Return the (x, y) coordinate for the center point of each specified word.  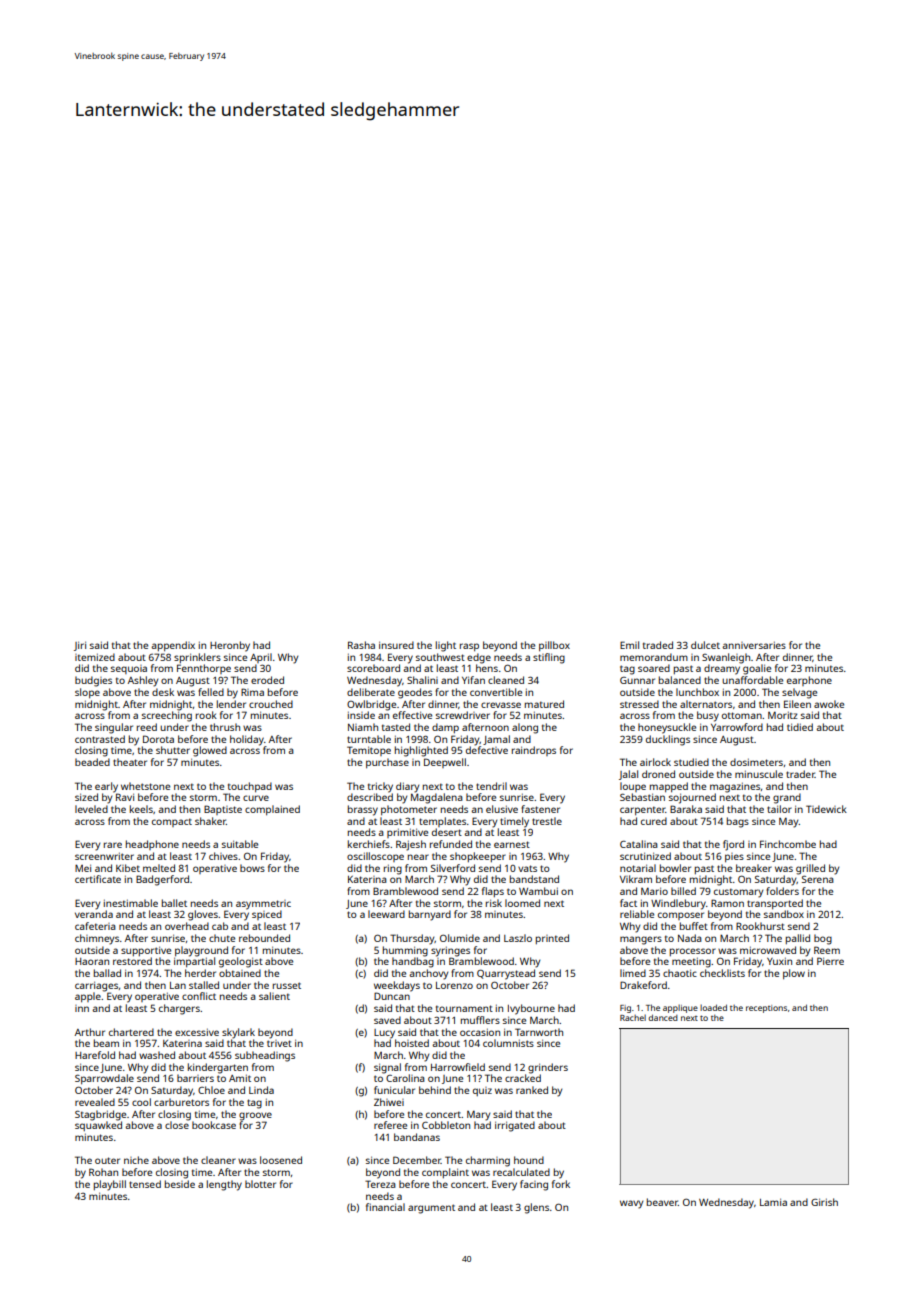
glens (536, 1208)
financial (385, 1207)
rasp (469, 647)
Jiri (80, 646)
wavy (631, 1204)
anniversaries (754, 645)
